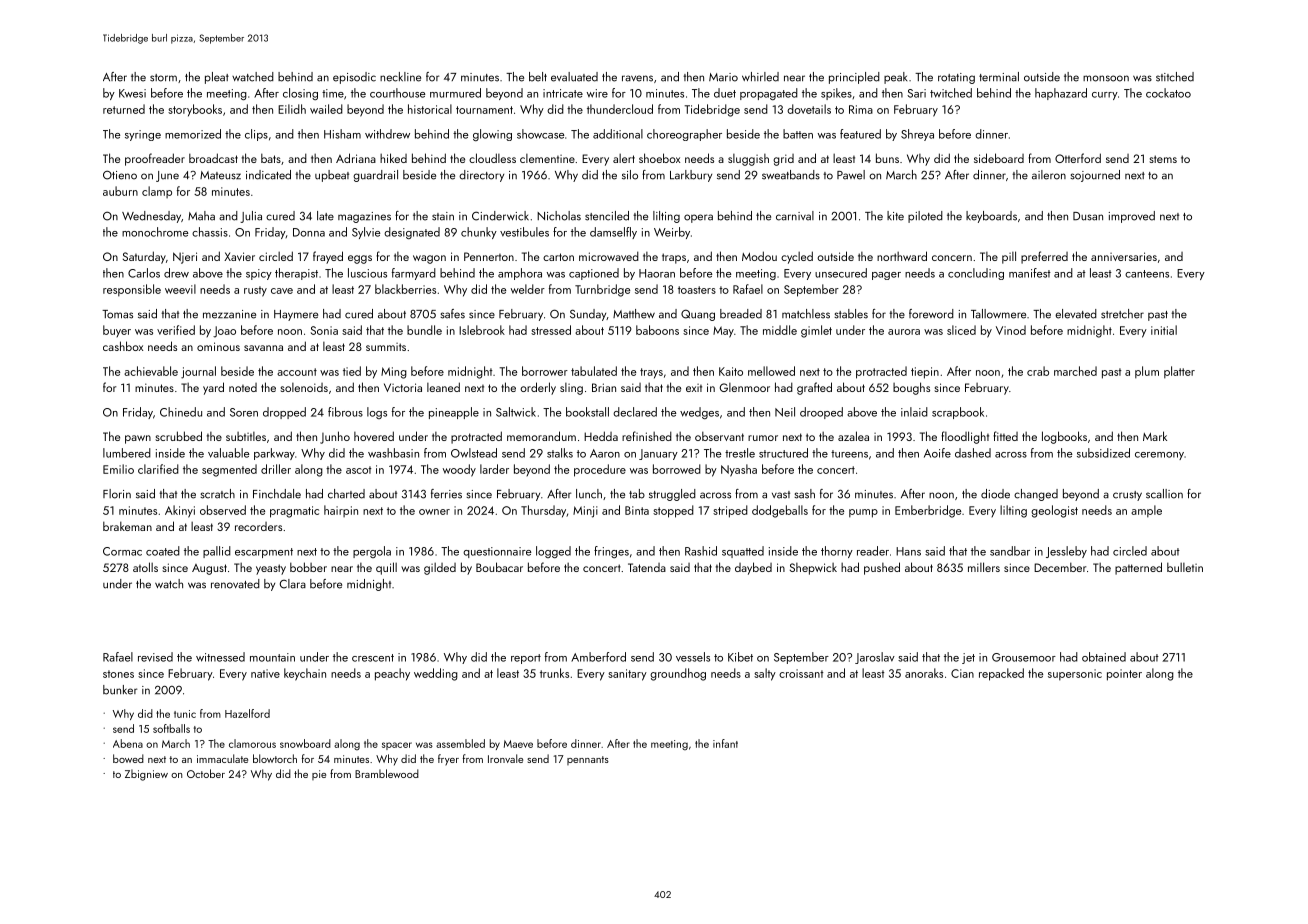 Image resolution: width=1308 pixels, height=924 pixels. What do you see at coordinates (247, 713) in the page?
I see `Hazelford` at bounding box center [247, 713].
